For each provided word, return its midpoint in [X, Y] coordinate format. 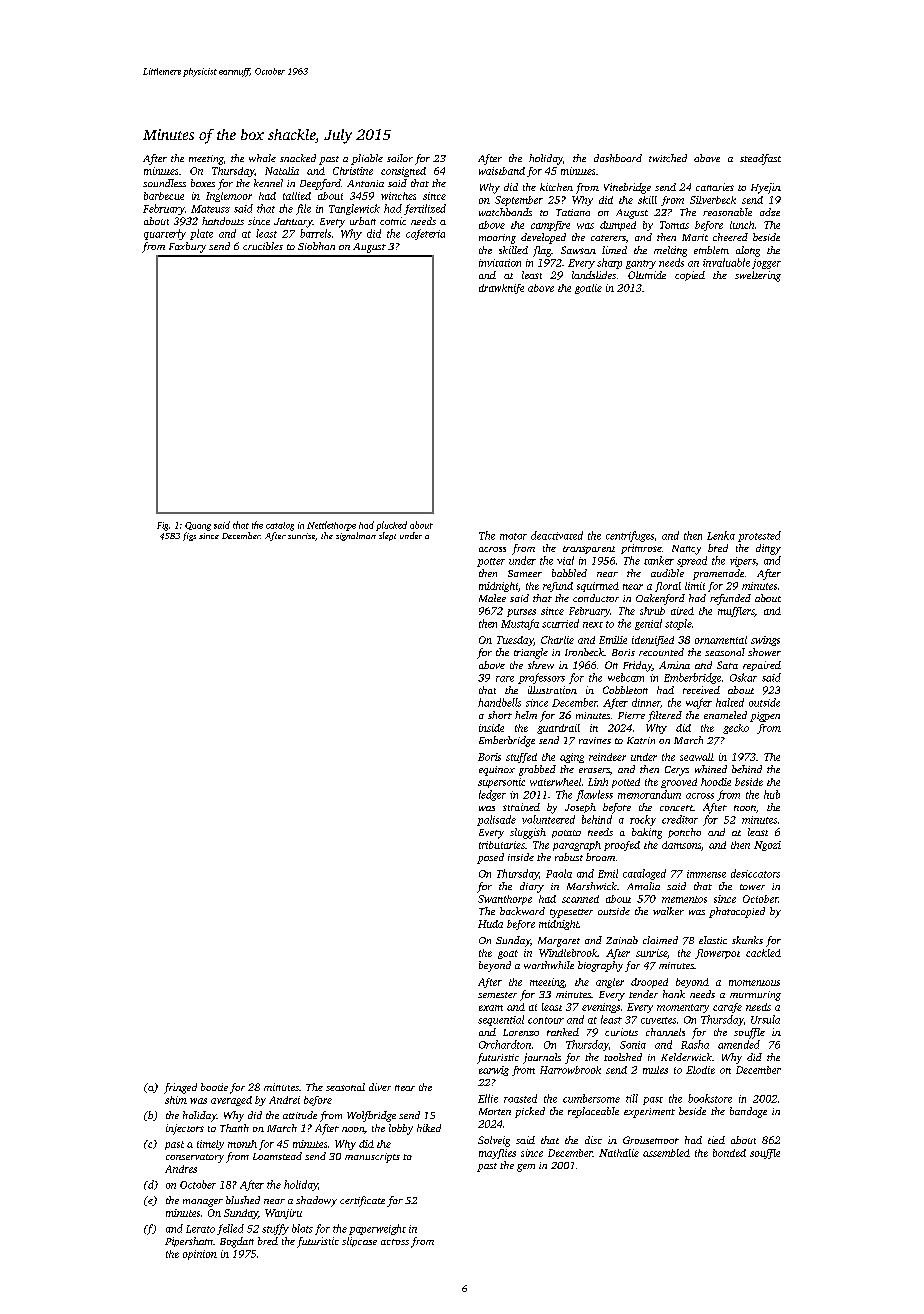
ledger [492, 795]
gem [526, 1168]
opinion [200, 1255]
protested [759, 536]
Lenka [721, 535]
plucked [391, 526]
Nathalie [619, 1153]
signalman [356, 536]
